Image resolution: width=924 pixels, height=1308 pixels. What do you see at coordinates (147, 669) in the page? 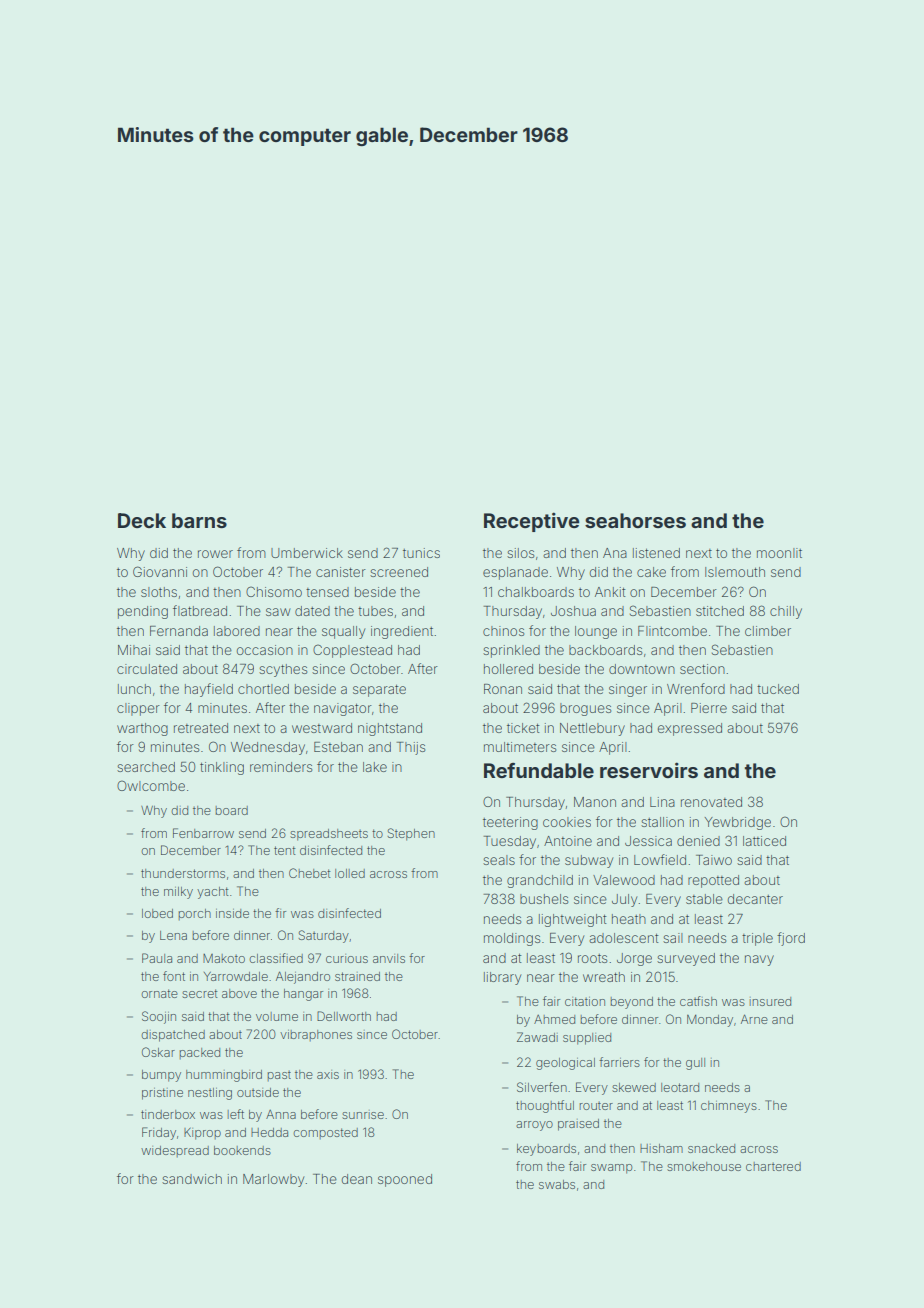
I see `circulated` at bounding box center [147, 669].
